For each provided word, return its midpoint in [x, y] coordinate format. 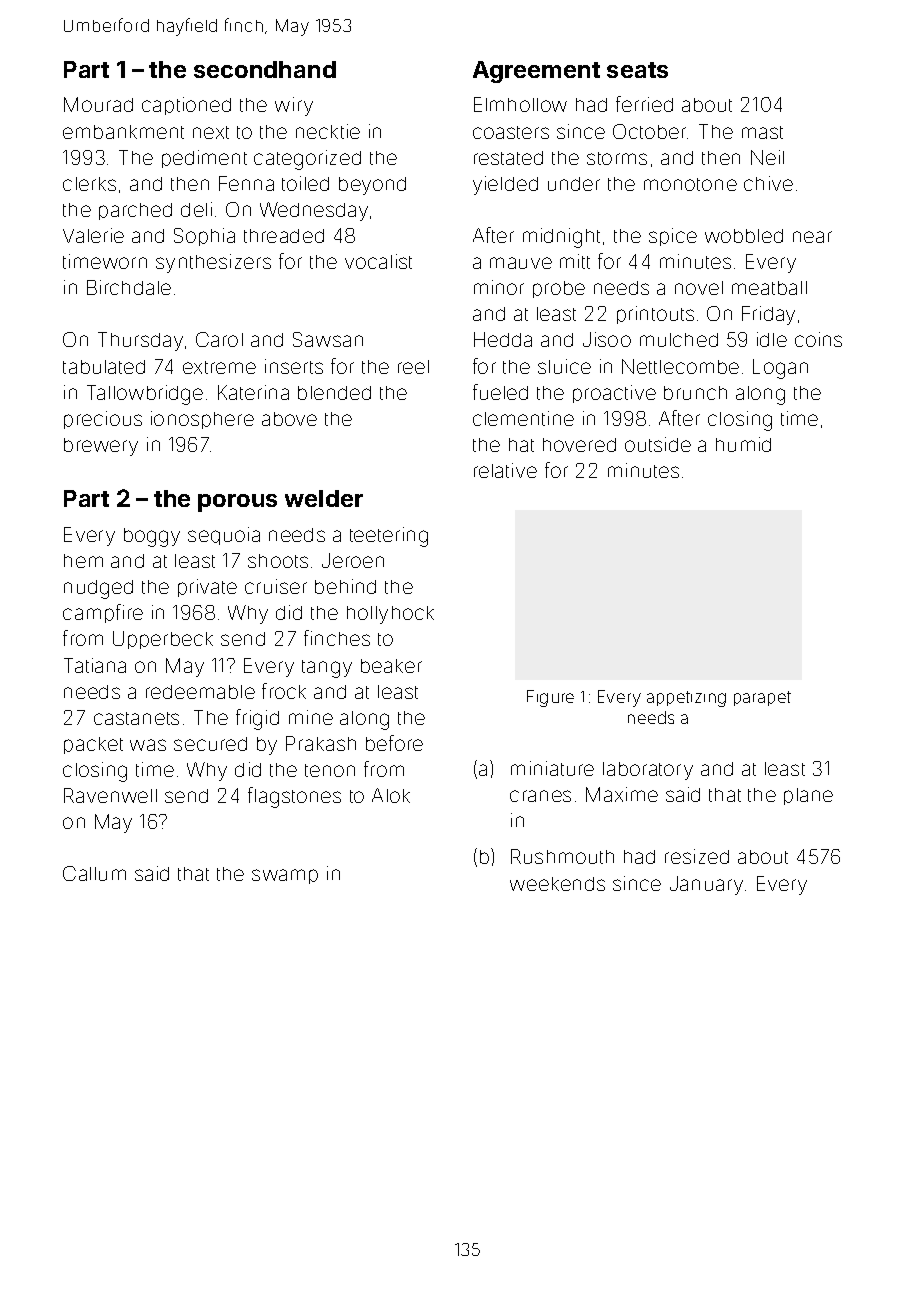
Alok [391, 795]
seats [637, 70]
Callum [94, 873]
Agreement [536, 72]
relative [505, 470]
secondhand [265, 69]
